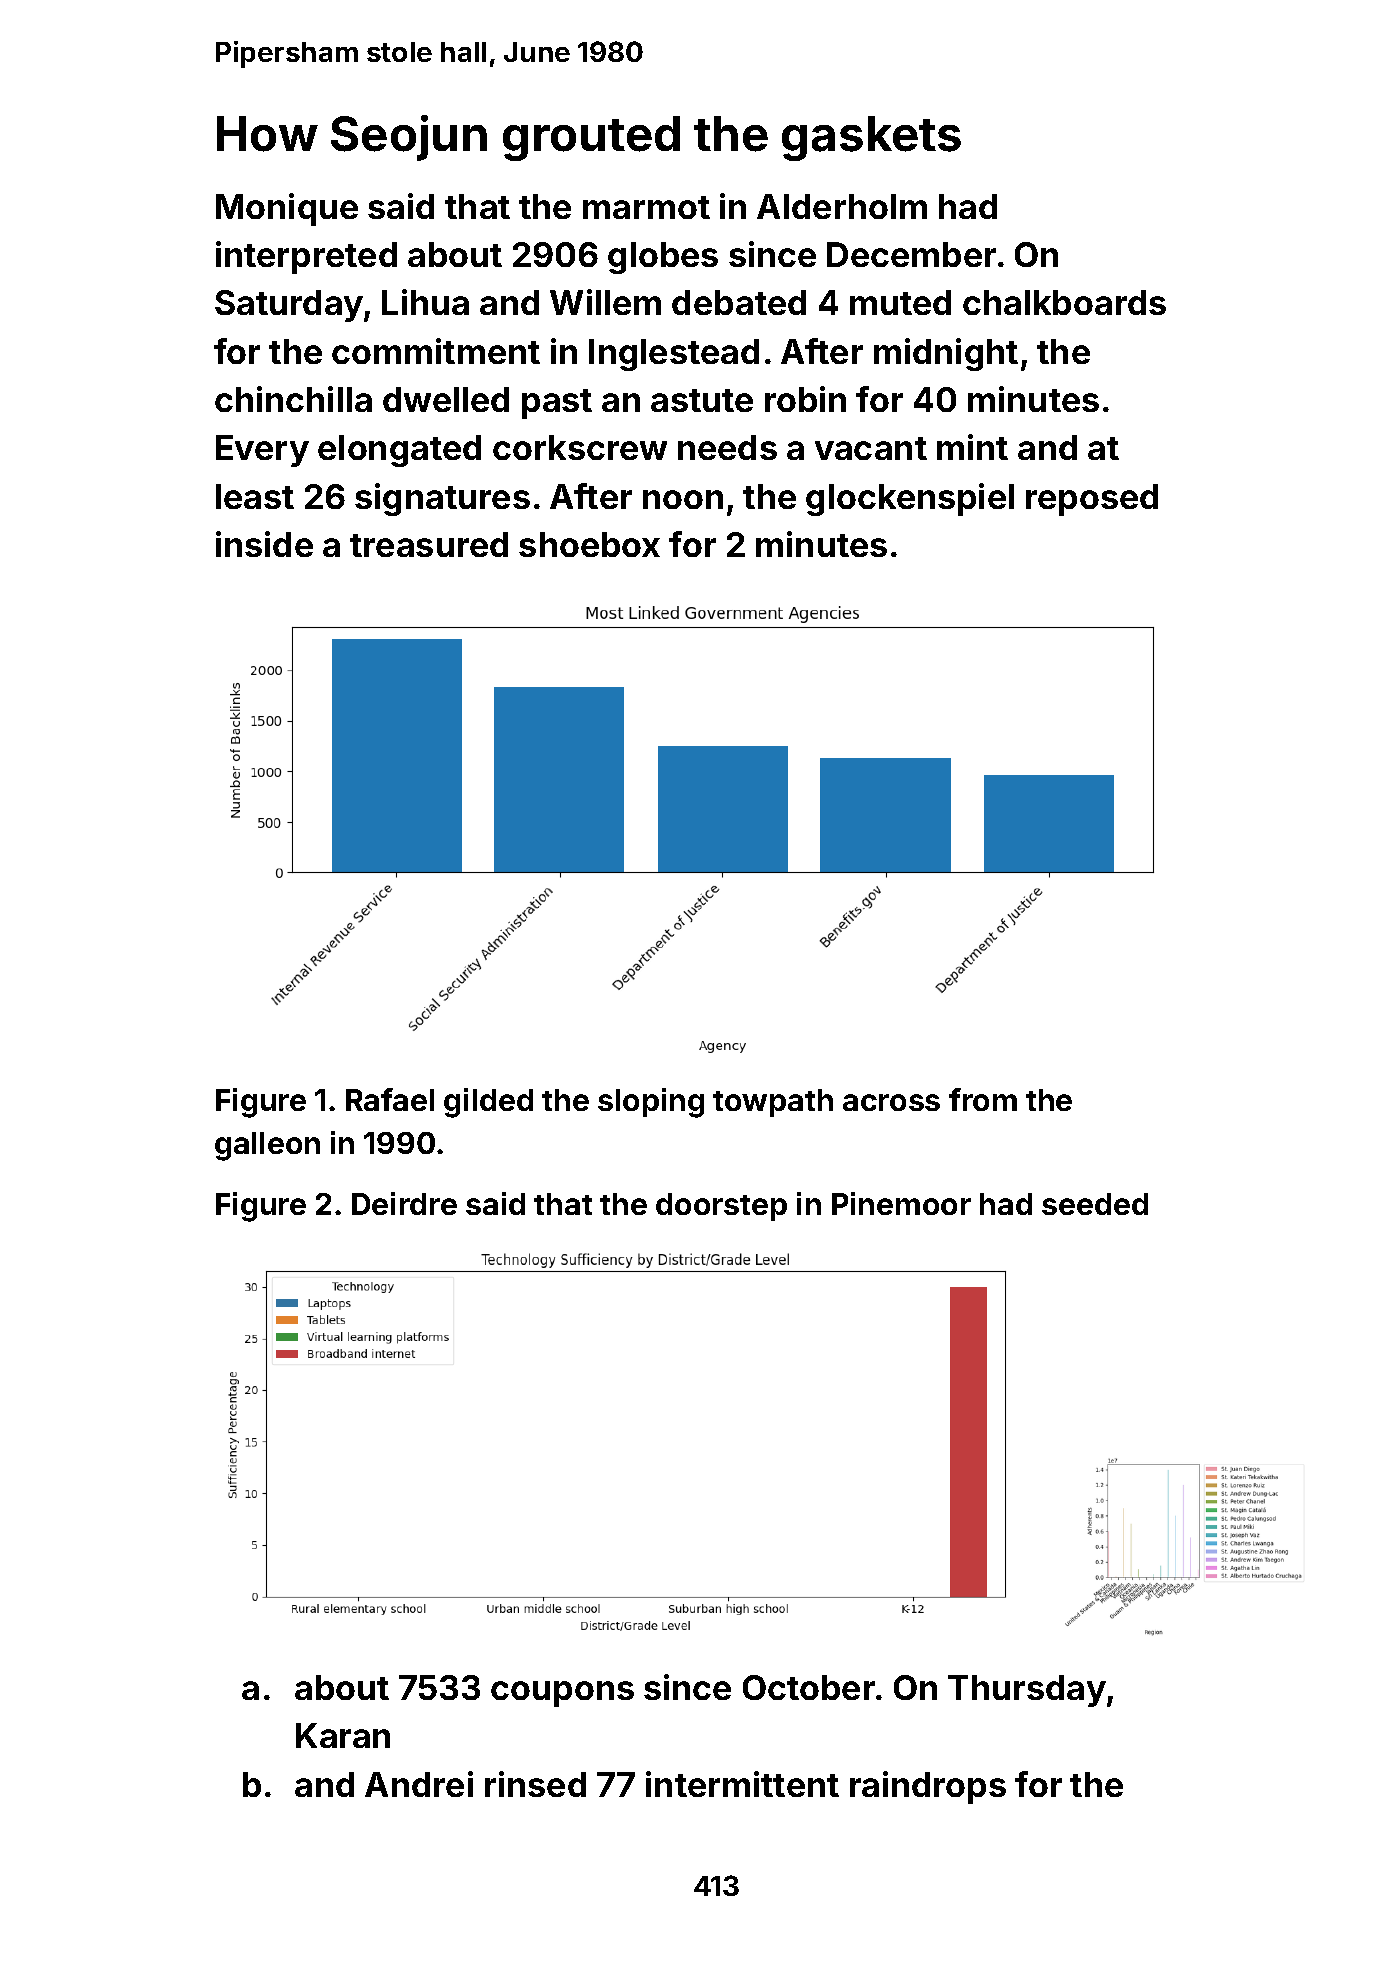 This image has width=1386, height=1969. Describe the element at coordinates (267, 1146) in the image. I see `galleon` at that location.
